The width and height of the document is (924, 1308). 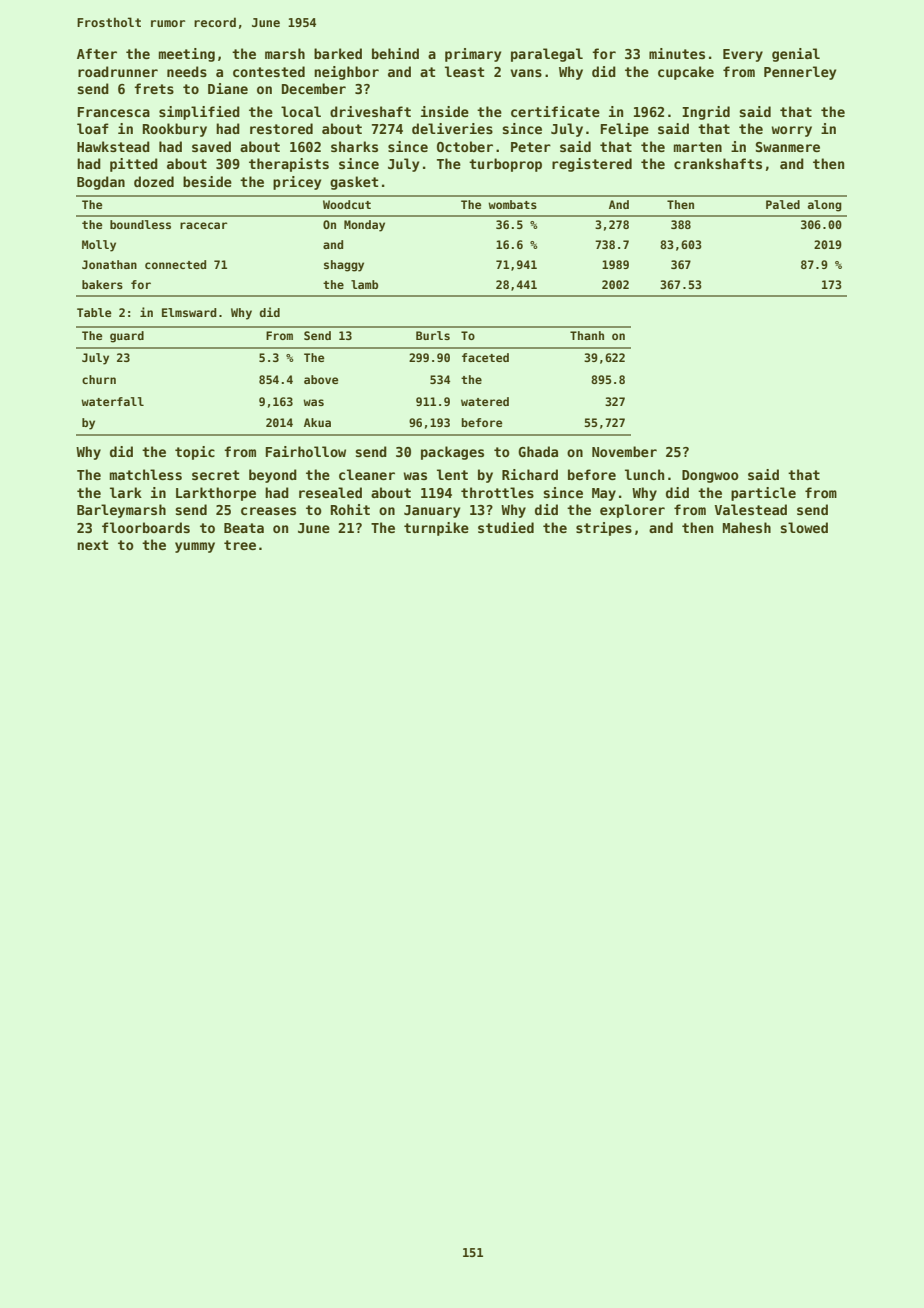 I want to click on Akua, so click(x=317, y=422).
